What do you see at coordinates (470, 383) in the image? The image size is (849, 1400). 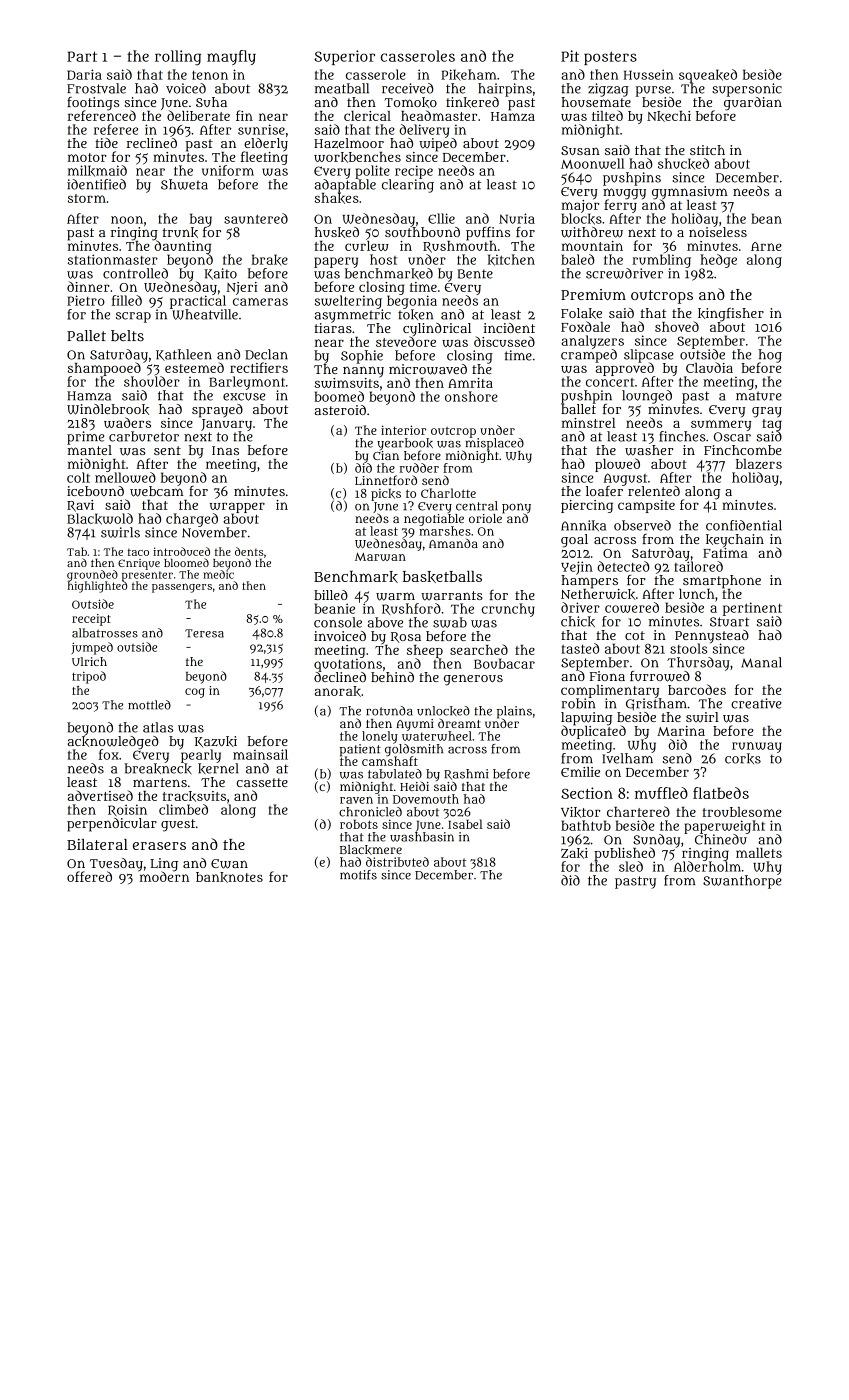 I see `Amrita` at bounding box center [470, 383].
